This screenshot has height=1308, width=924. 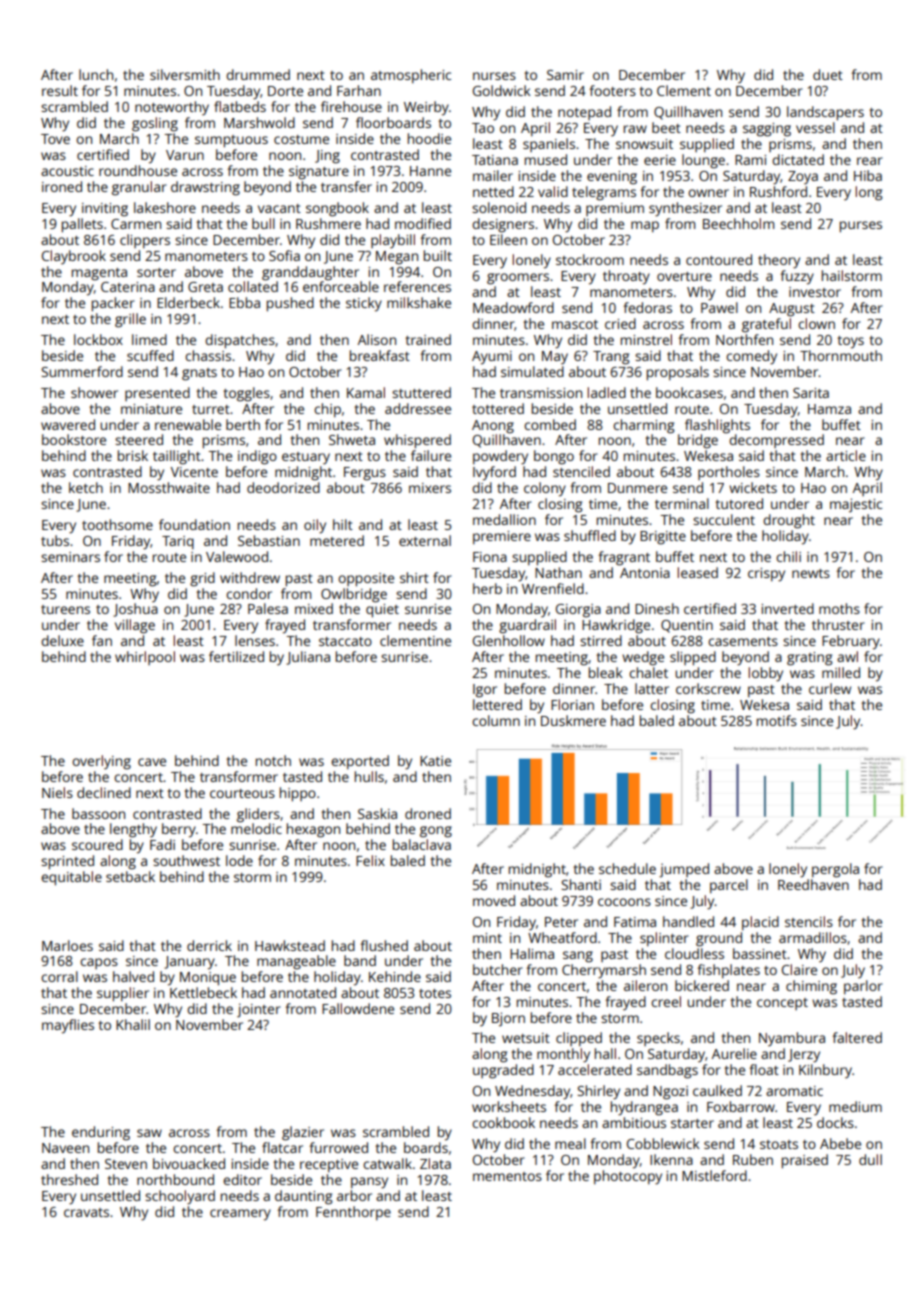 I want to click on hexagon, so click(x=313, y=830).
